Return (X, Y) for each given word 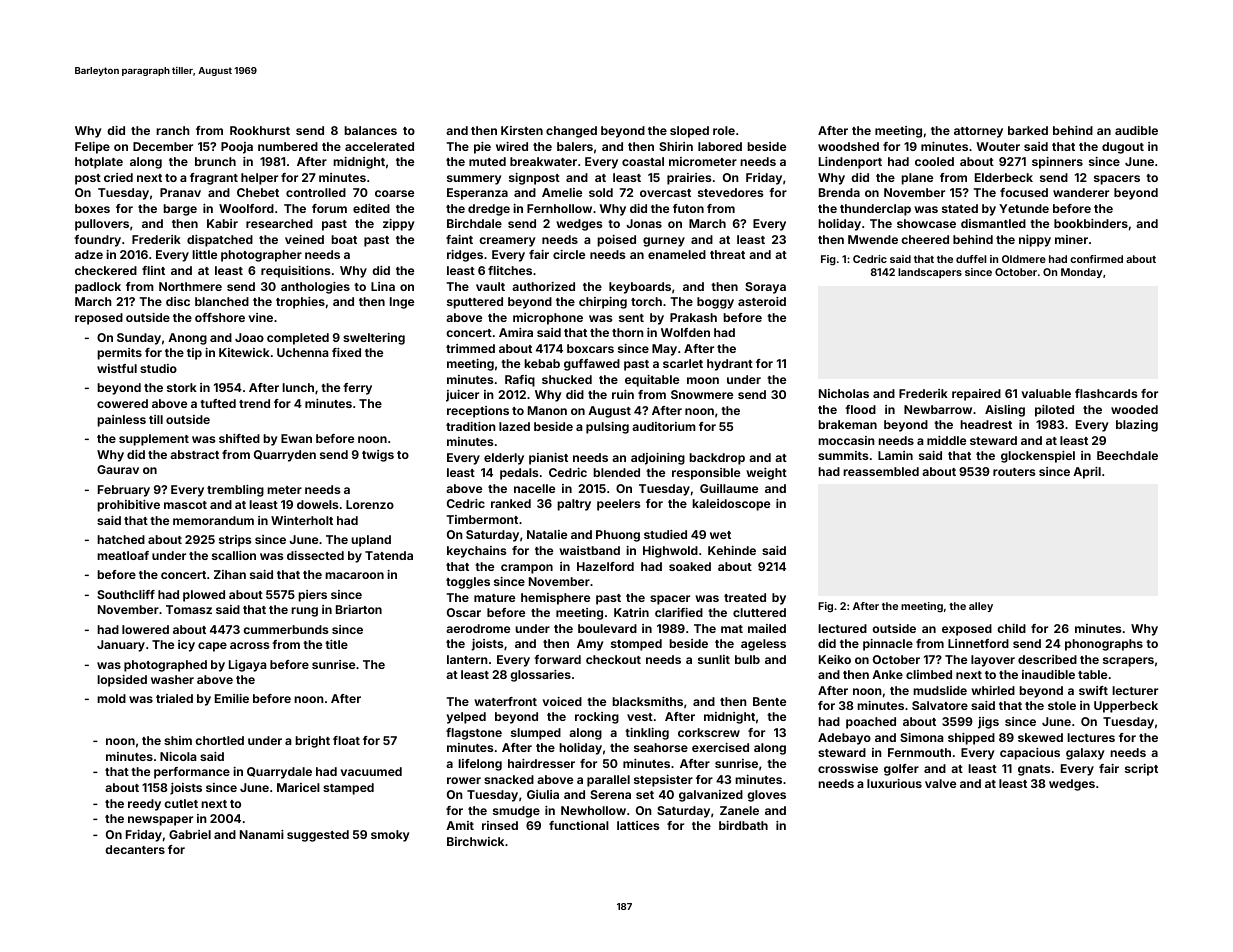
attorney (978, 132)
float (346, 740)
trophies (300, 303)
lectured (842, 628)
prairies (689, 179)
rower (464, 780)
